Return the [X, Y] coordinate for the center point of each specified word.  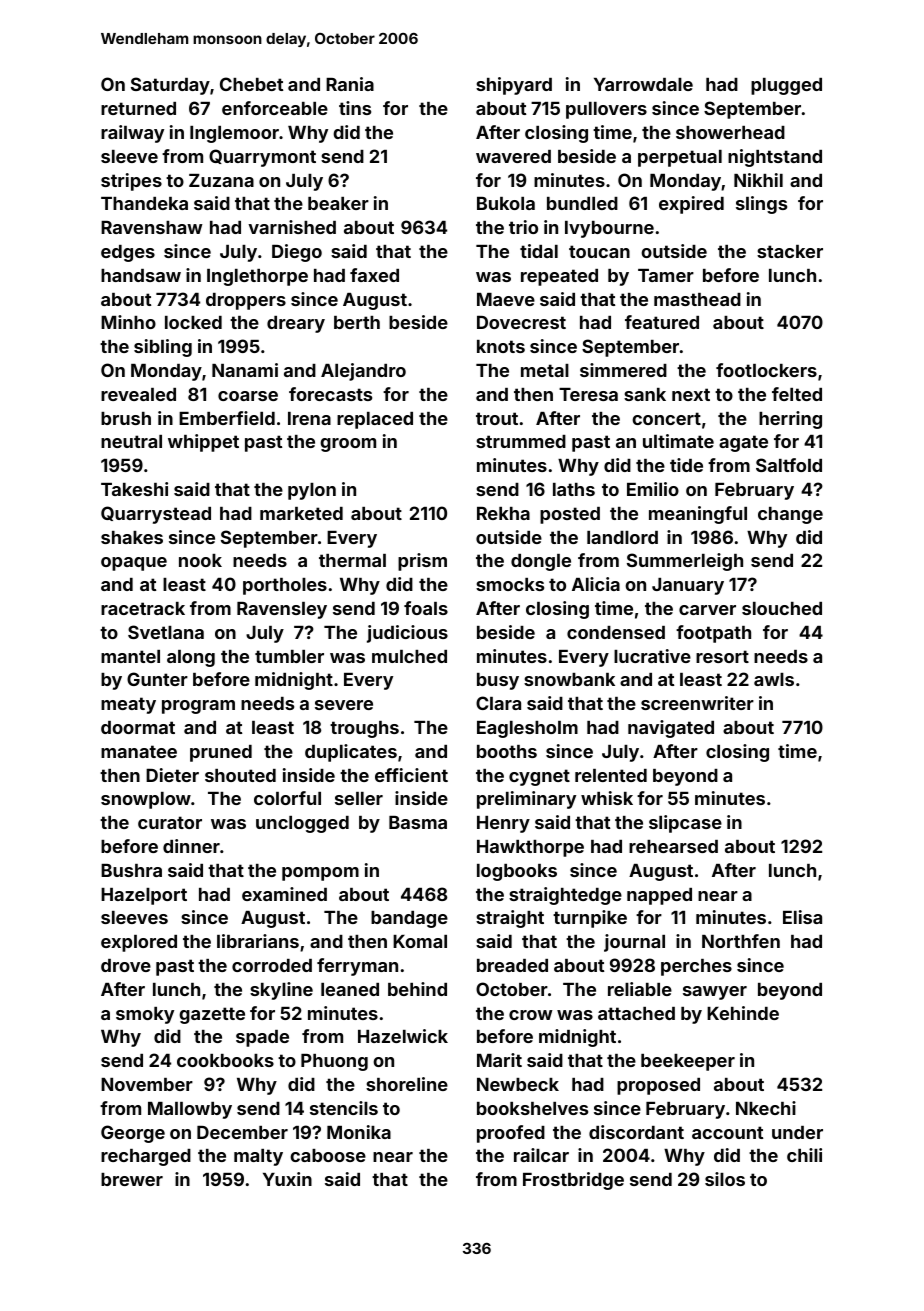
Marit [499, 1060]
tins [355, 108]
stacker [790, 251]
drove [126, 965]
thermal [352, 560]
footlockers [766, 370]
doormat [138, 727]
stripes [131, 182]
